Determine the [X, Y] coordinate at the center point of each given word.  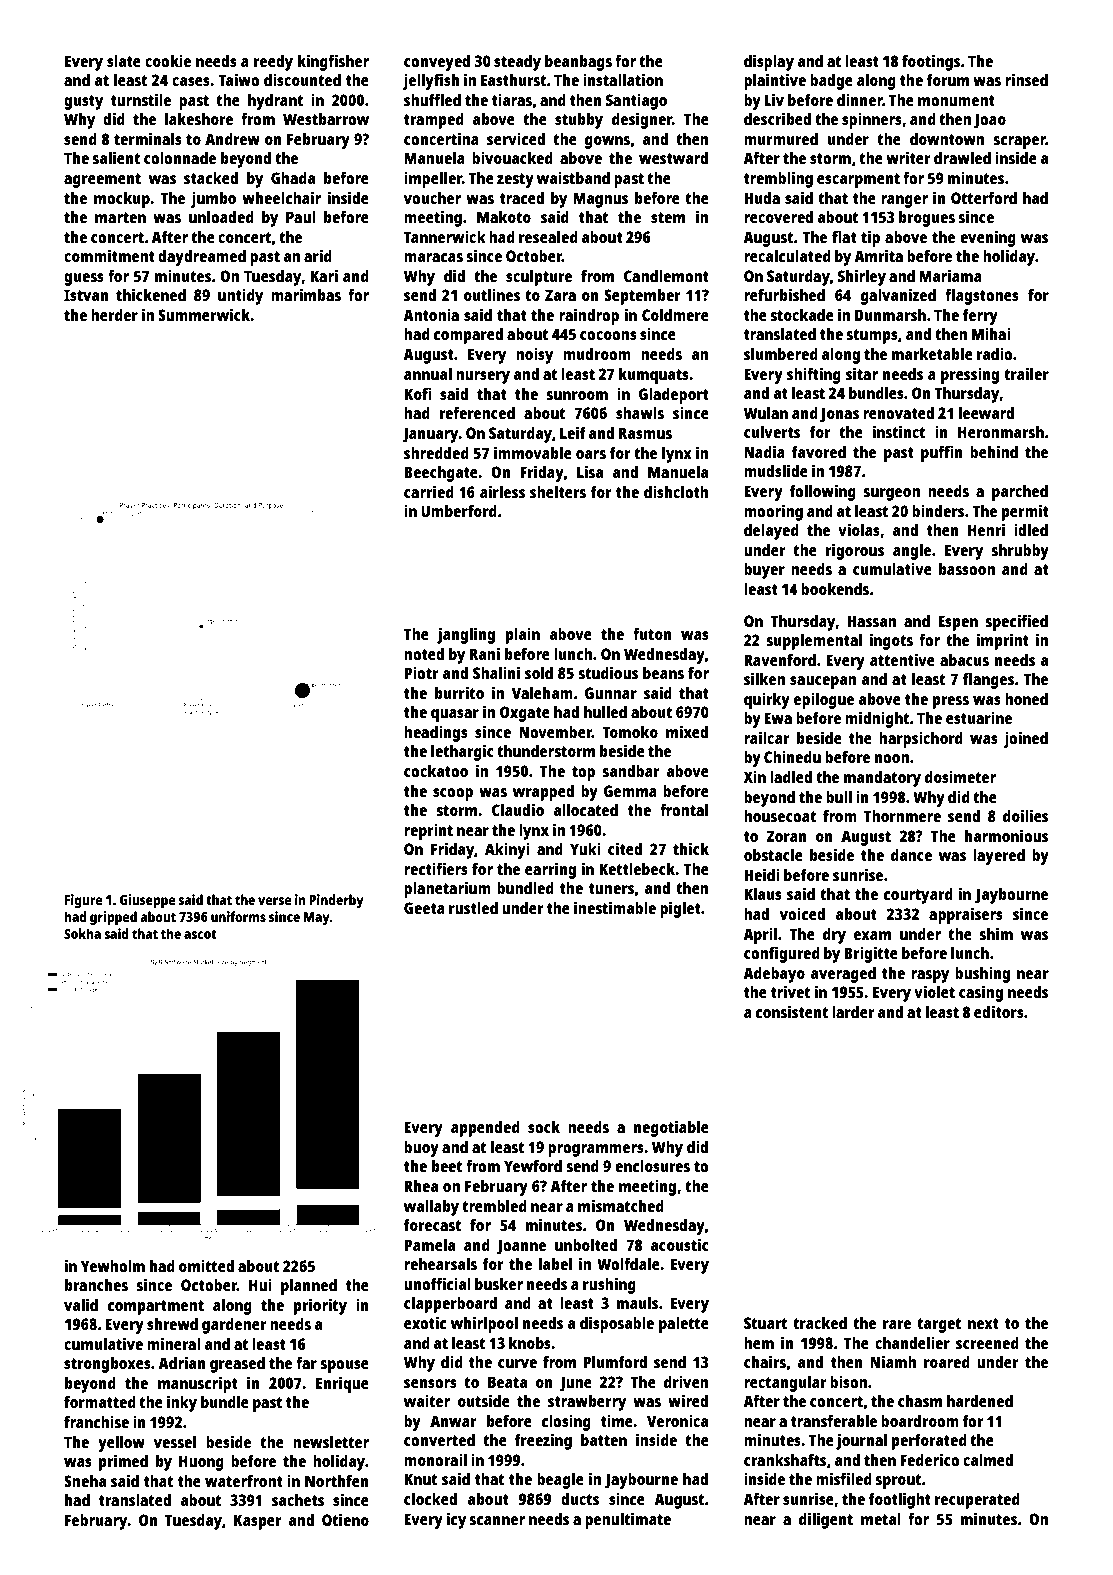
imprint [1003, 641]
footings [931, 62]
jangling [466, 635]
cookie [168, 60]
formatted [100, 1402]
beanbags [578, 63]
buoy [421, 1149]
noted [424, 654]
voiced [802, 913]
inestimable [615, 907]
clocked [430, 1499]
